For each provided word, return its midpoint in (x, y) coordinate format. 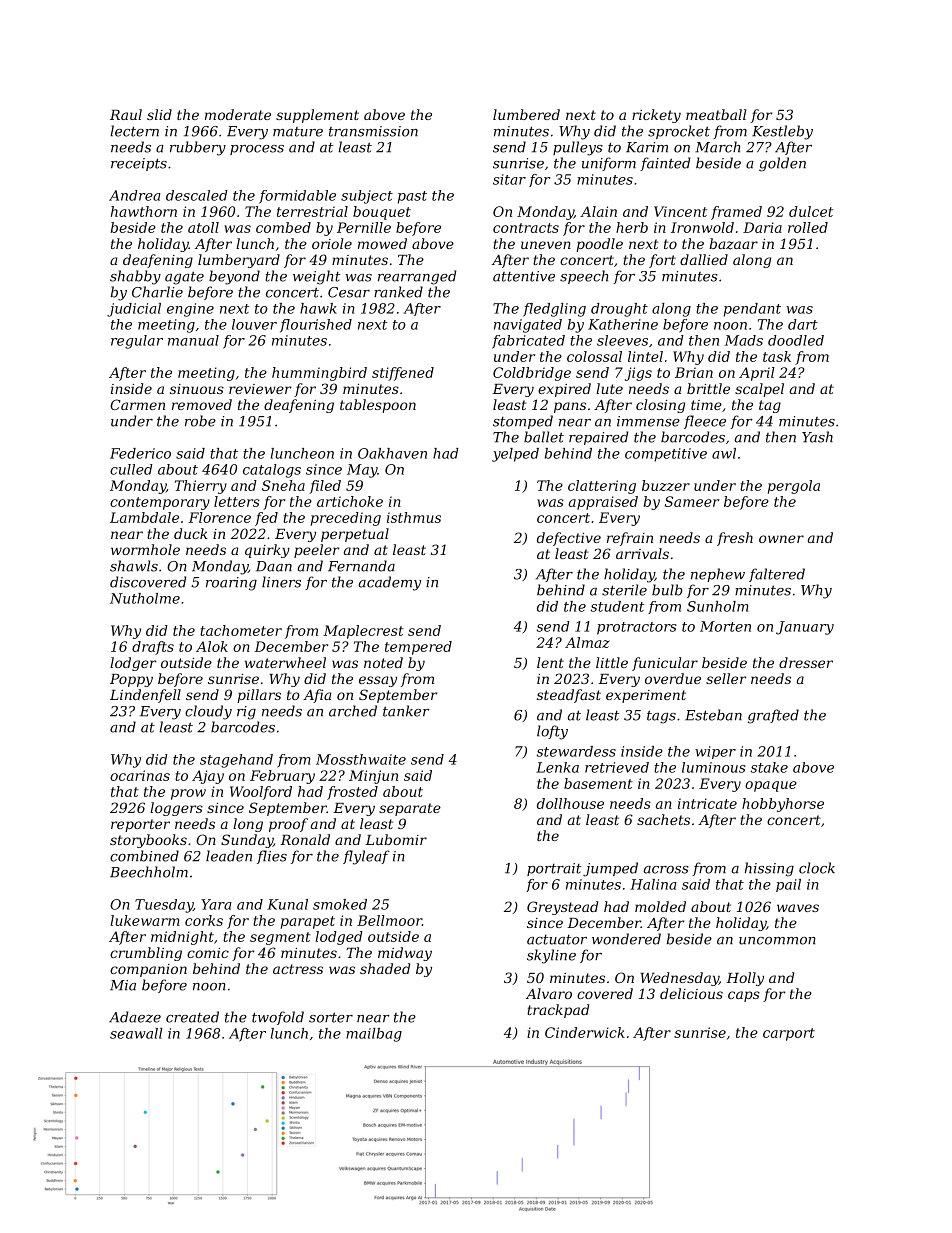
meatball (716, 114)
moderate (238, 114)
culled (131, 469)
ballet (544, 437)
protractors (637, 628)
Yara (216, 904)
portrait (554, 869)
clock (817, 868)
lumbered (526, 114)
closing (660, 406)
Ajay (208, 777)
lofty (552, 732)
